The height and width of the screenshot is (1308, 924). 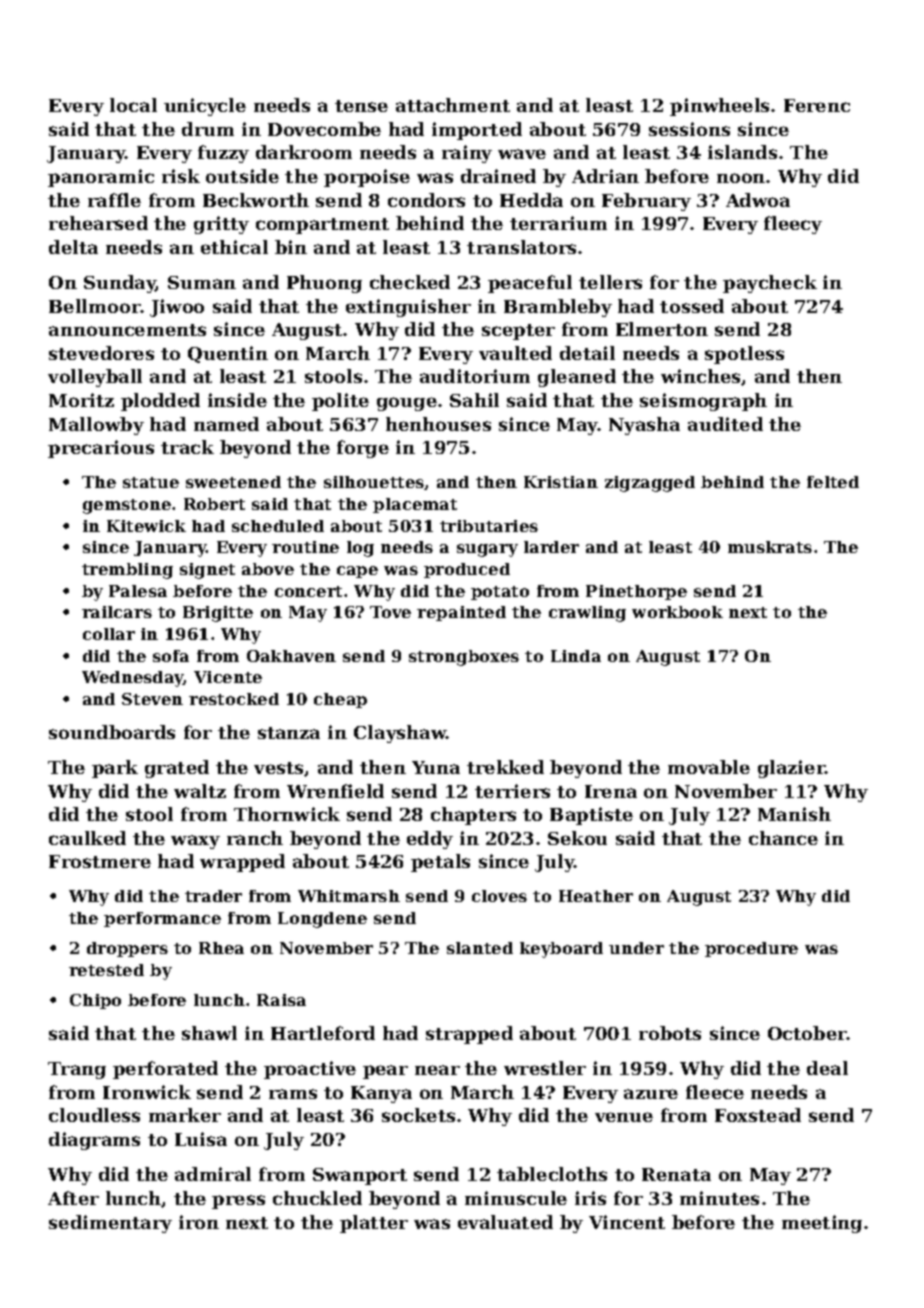 I want to click on cloudless, so click(x=94, y=1115).
